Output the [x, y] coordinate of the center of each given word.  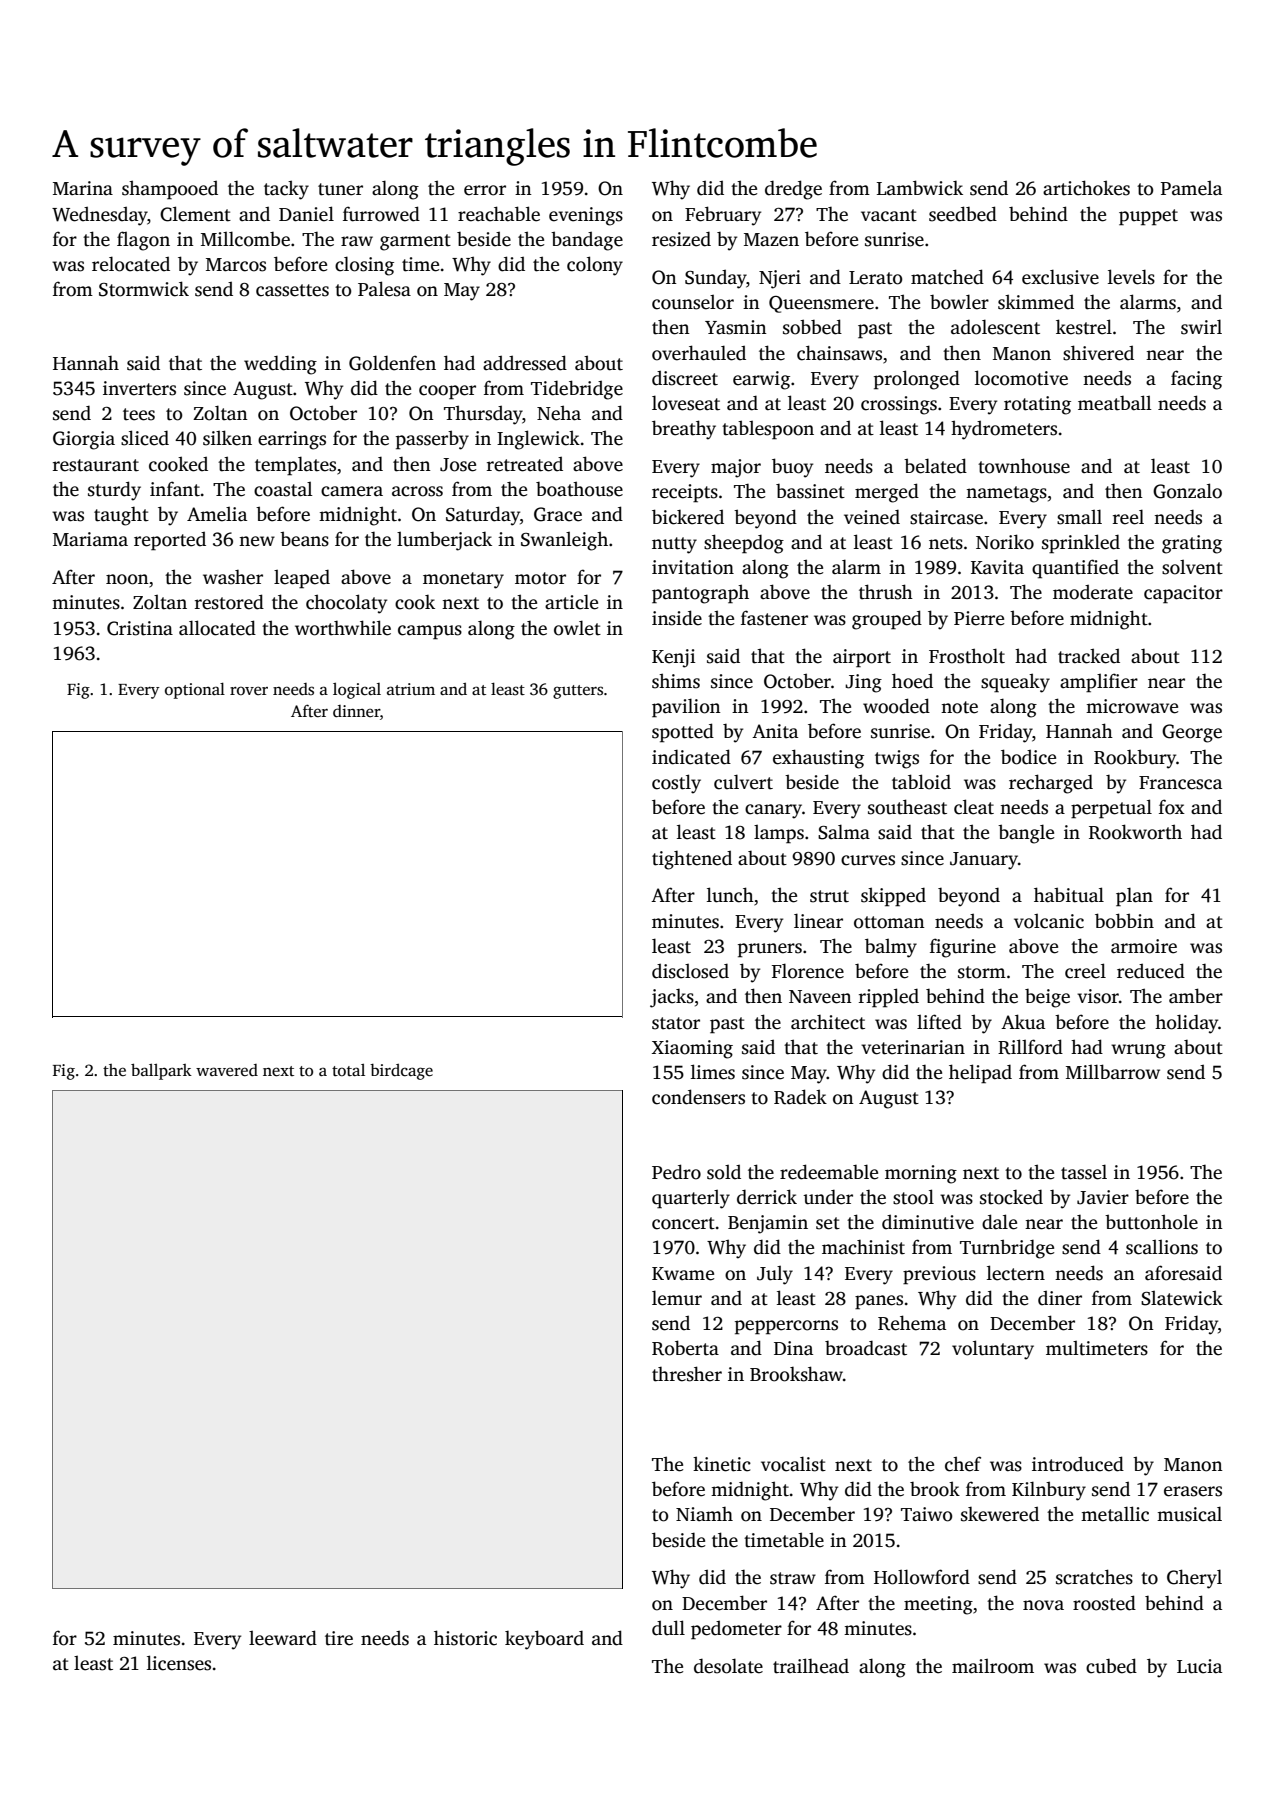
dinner [356, 711]
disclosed [690, 971]
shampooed [170, 190]
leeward [283, 1638]
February [723, 216]
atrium [411, 689]
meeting [938, 1605]
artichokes [1086, 188]
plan [1134, 897]
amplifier [1099, 683]
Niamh [704, 1514]
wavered [227, 1070]
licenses [179, 1663]
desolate [728, 1666]
